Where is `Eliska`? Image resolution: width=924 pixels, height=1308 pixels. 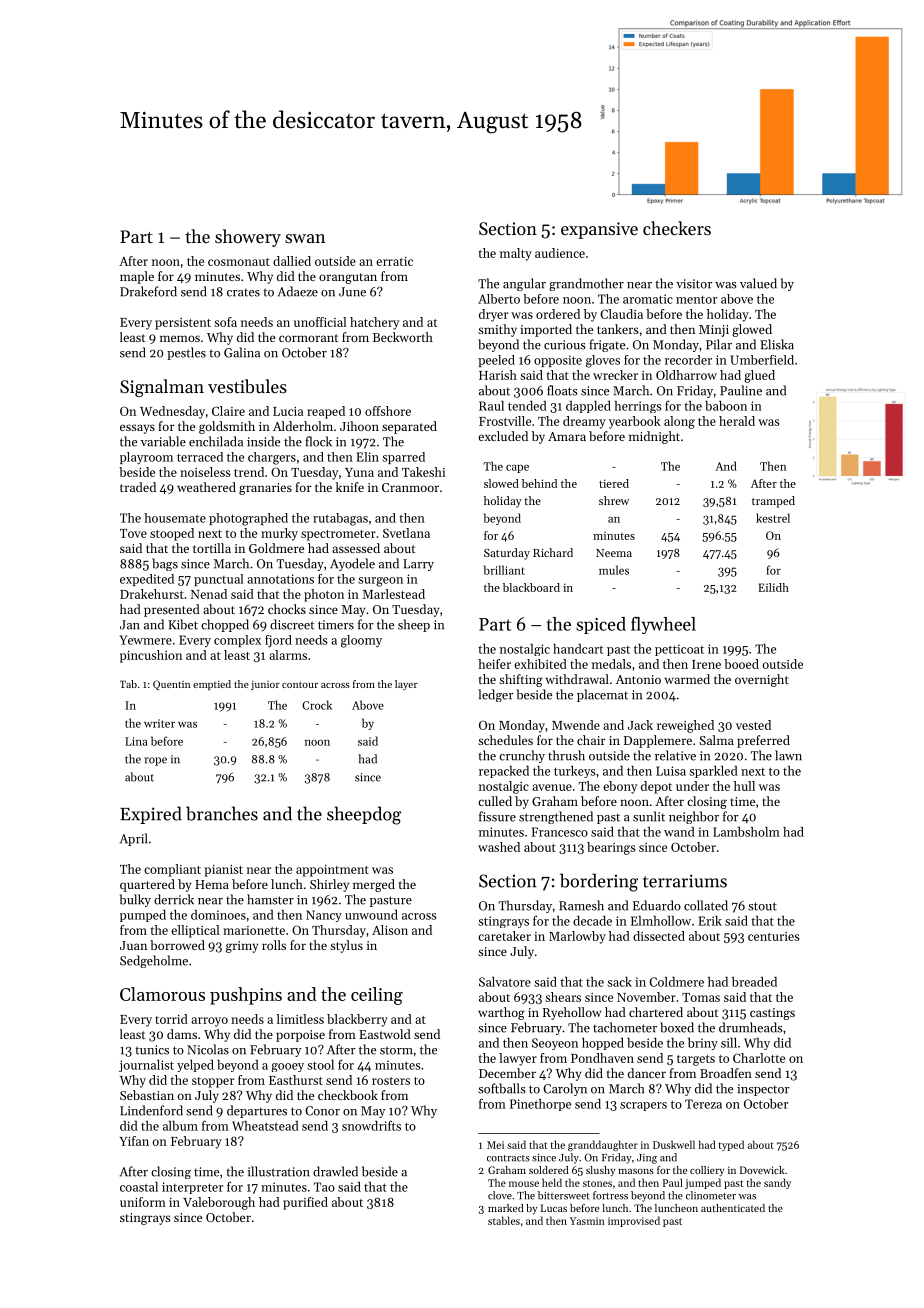 Eliska is located at coordinates (777, 344).
